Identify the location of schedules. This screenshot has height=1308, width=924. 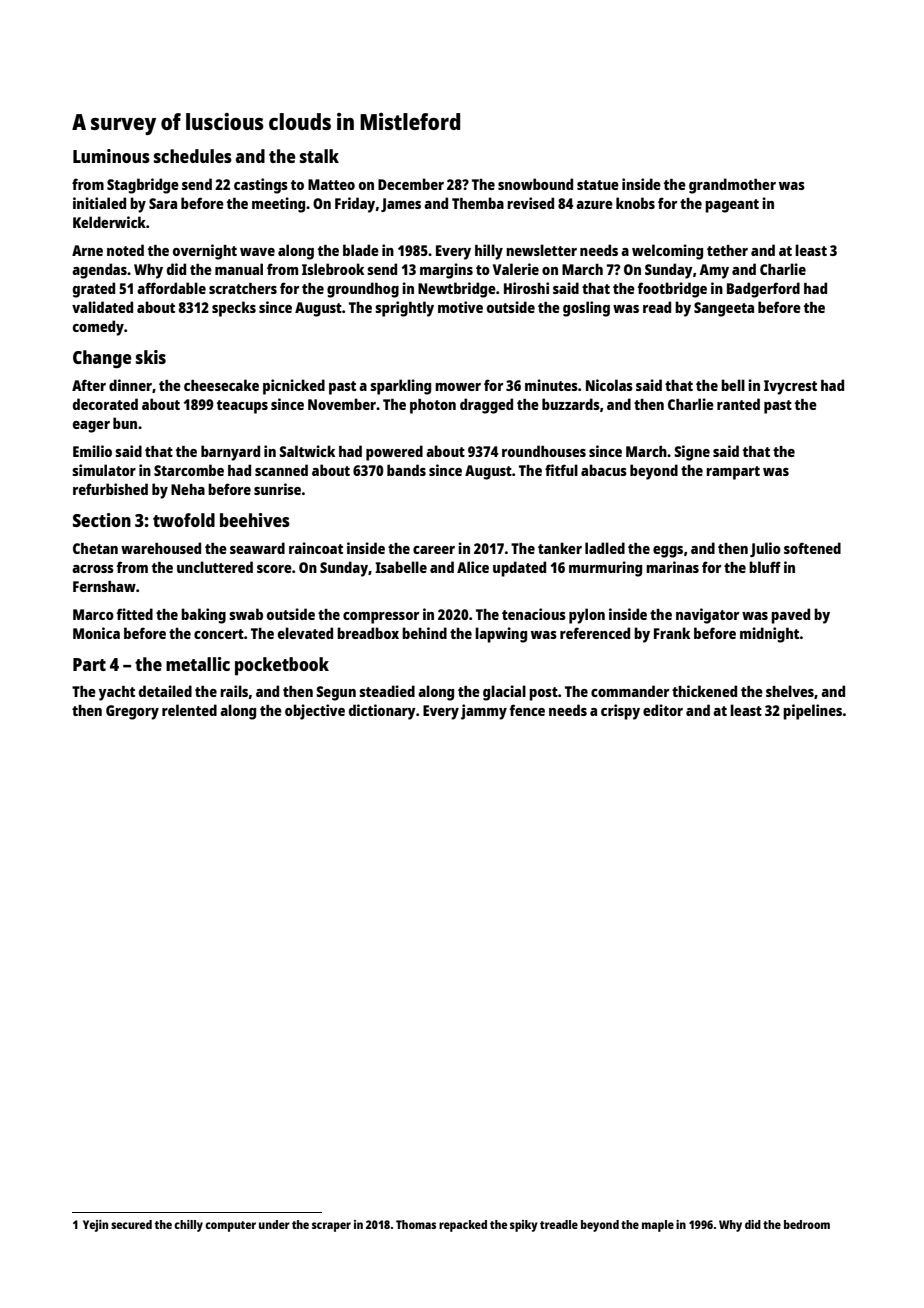
(193, 156).
